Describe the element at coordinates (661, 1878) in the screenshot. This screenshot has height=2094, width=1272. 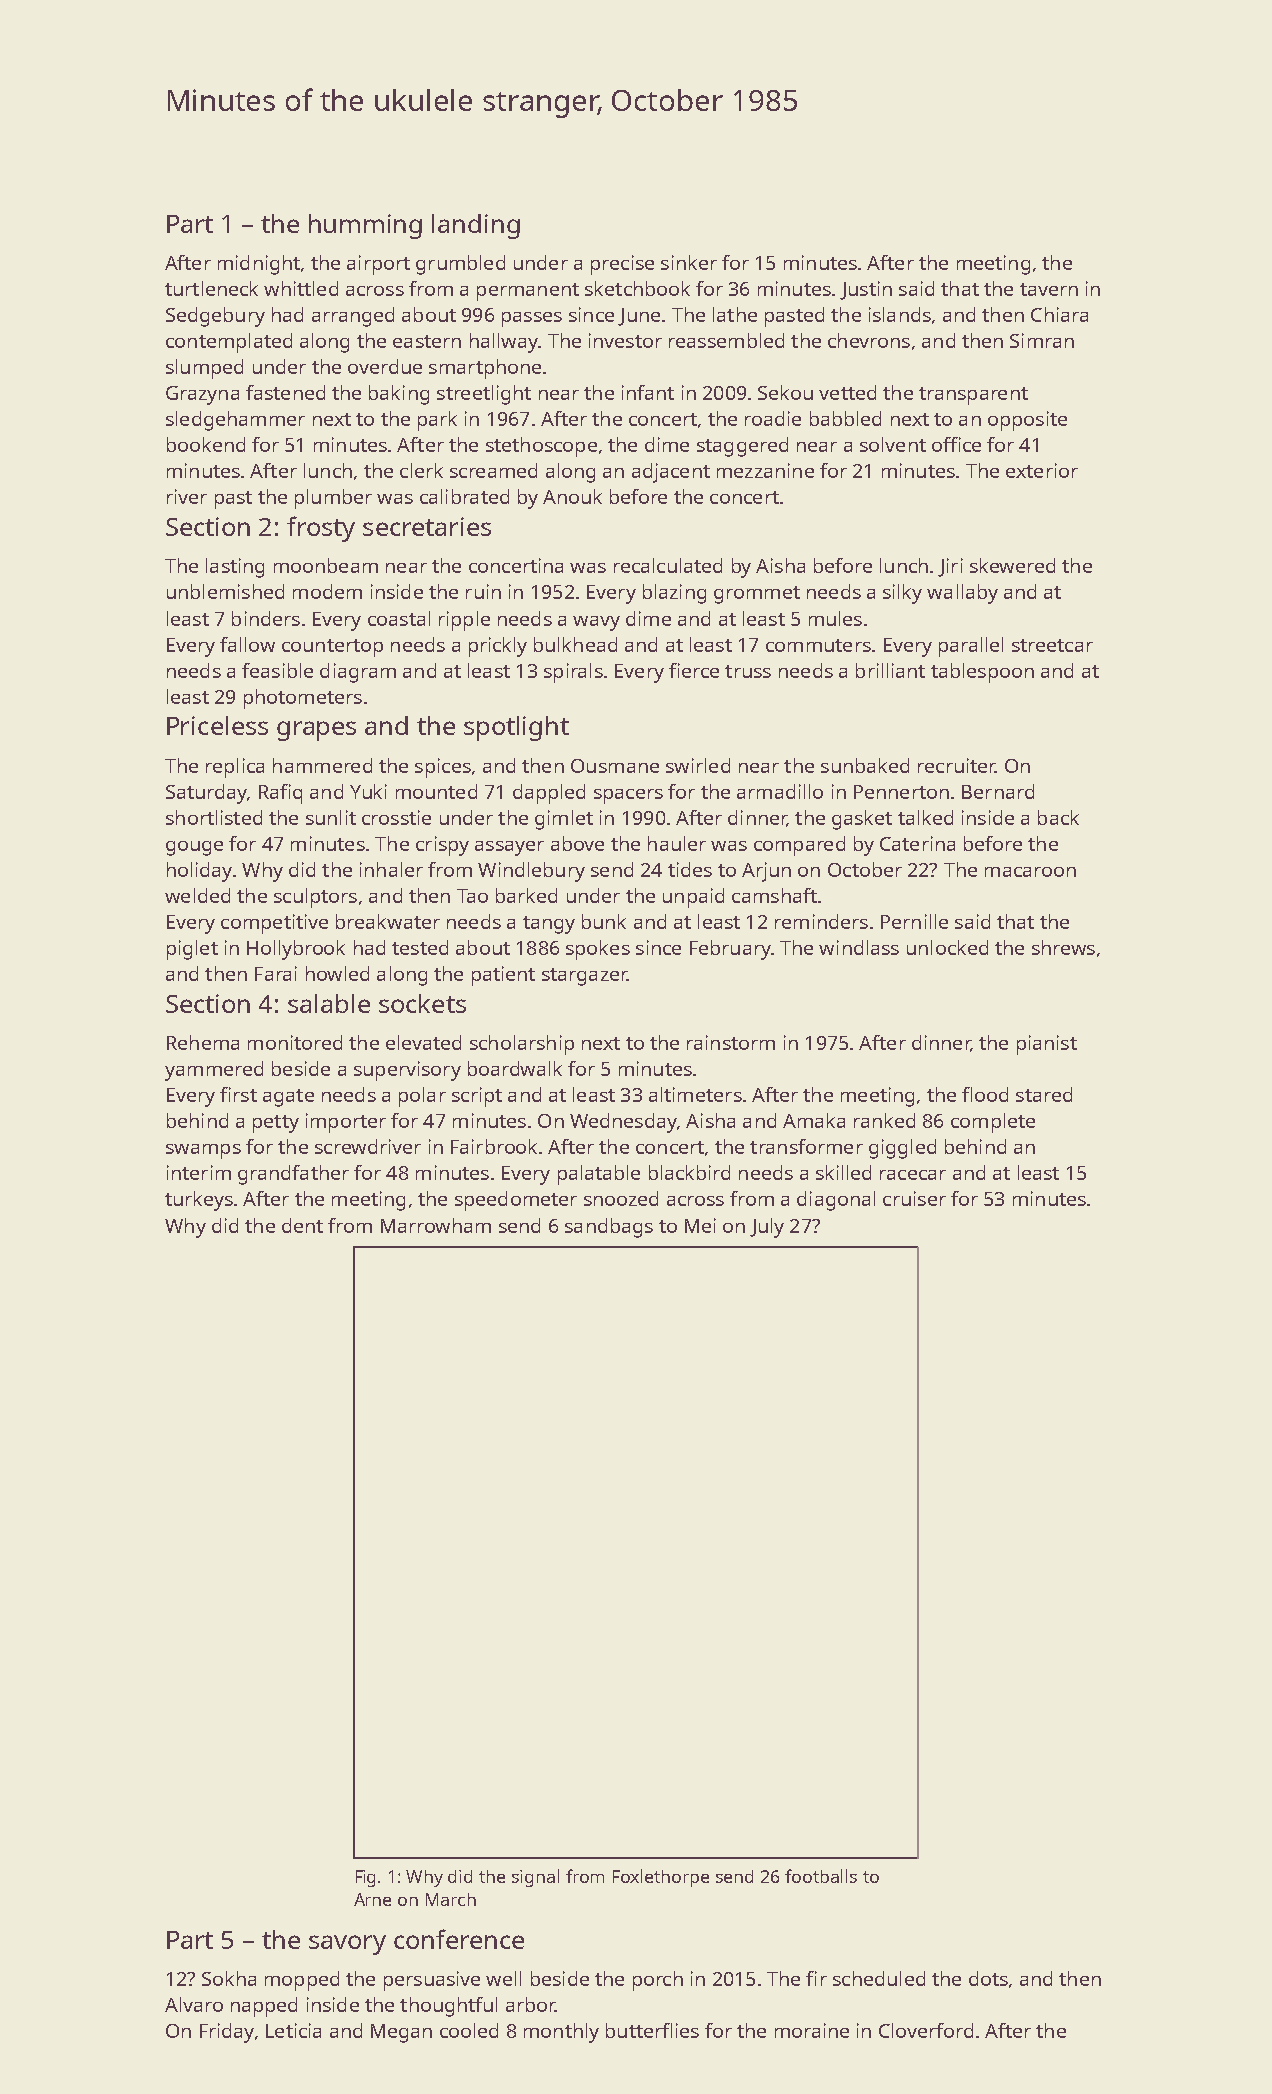
I see `Foxlethorpe` at that location.
